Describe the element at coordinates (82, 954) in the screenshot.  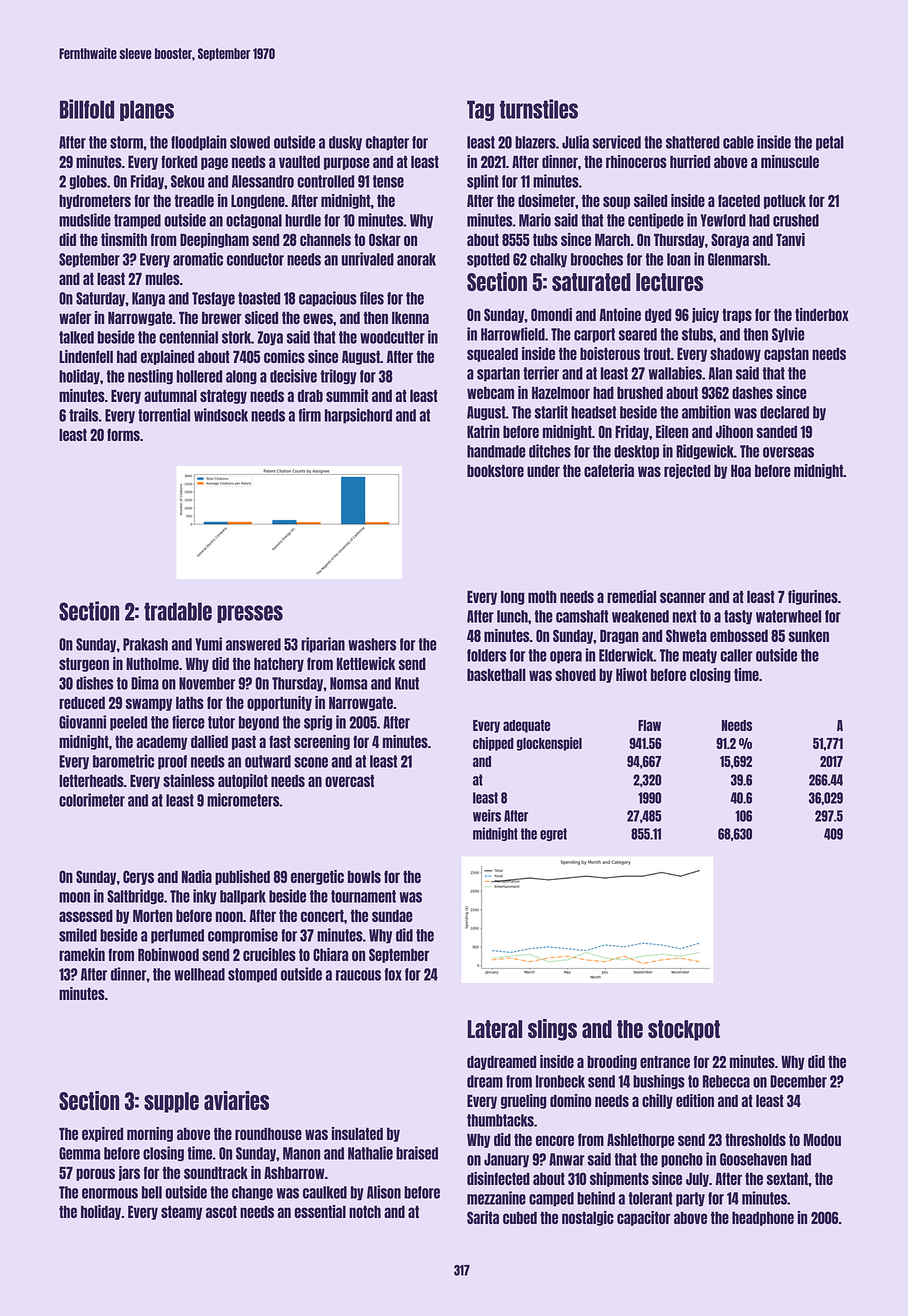
I see `ramekin` at that location.
